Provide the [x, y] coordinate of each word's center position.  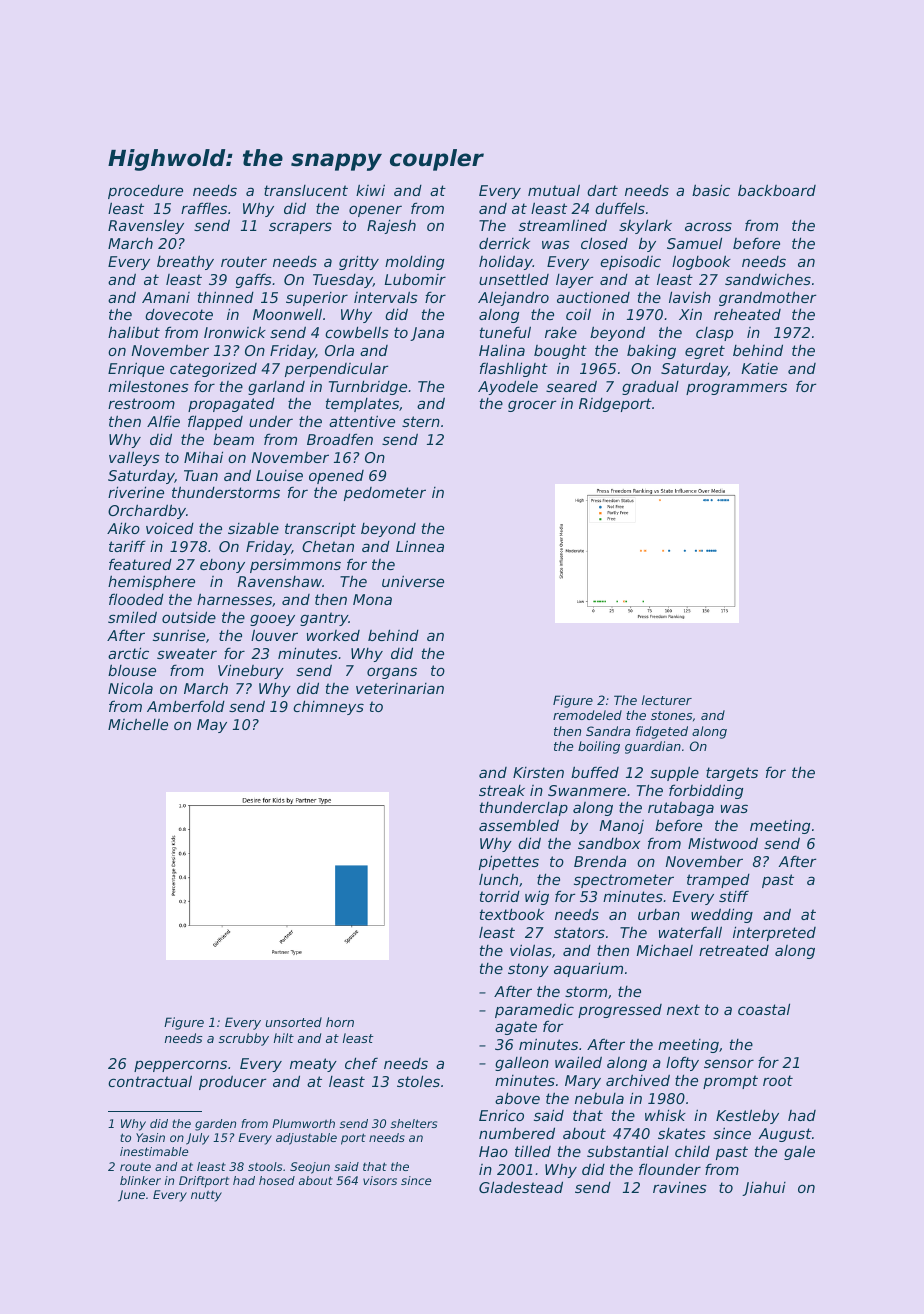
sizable [253, 528]
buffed [595, 772]
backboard [777, 190]
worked [333, 635]
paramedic [534, 1011]
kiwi [370, 190]
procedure [145, 192]
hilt [284, 1038]
